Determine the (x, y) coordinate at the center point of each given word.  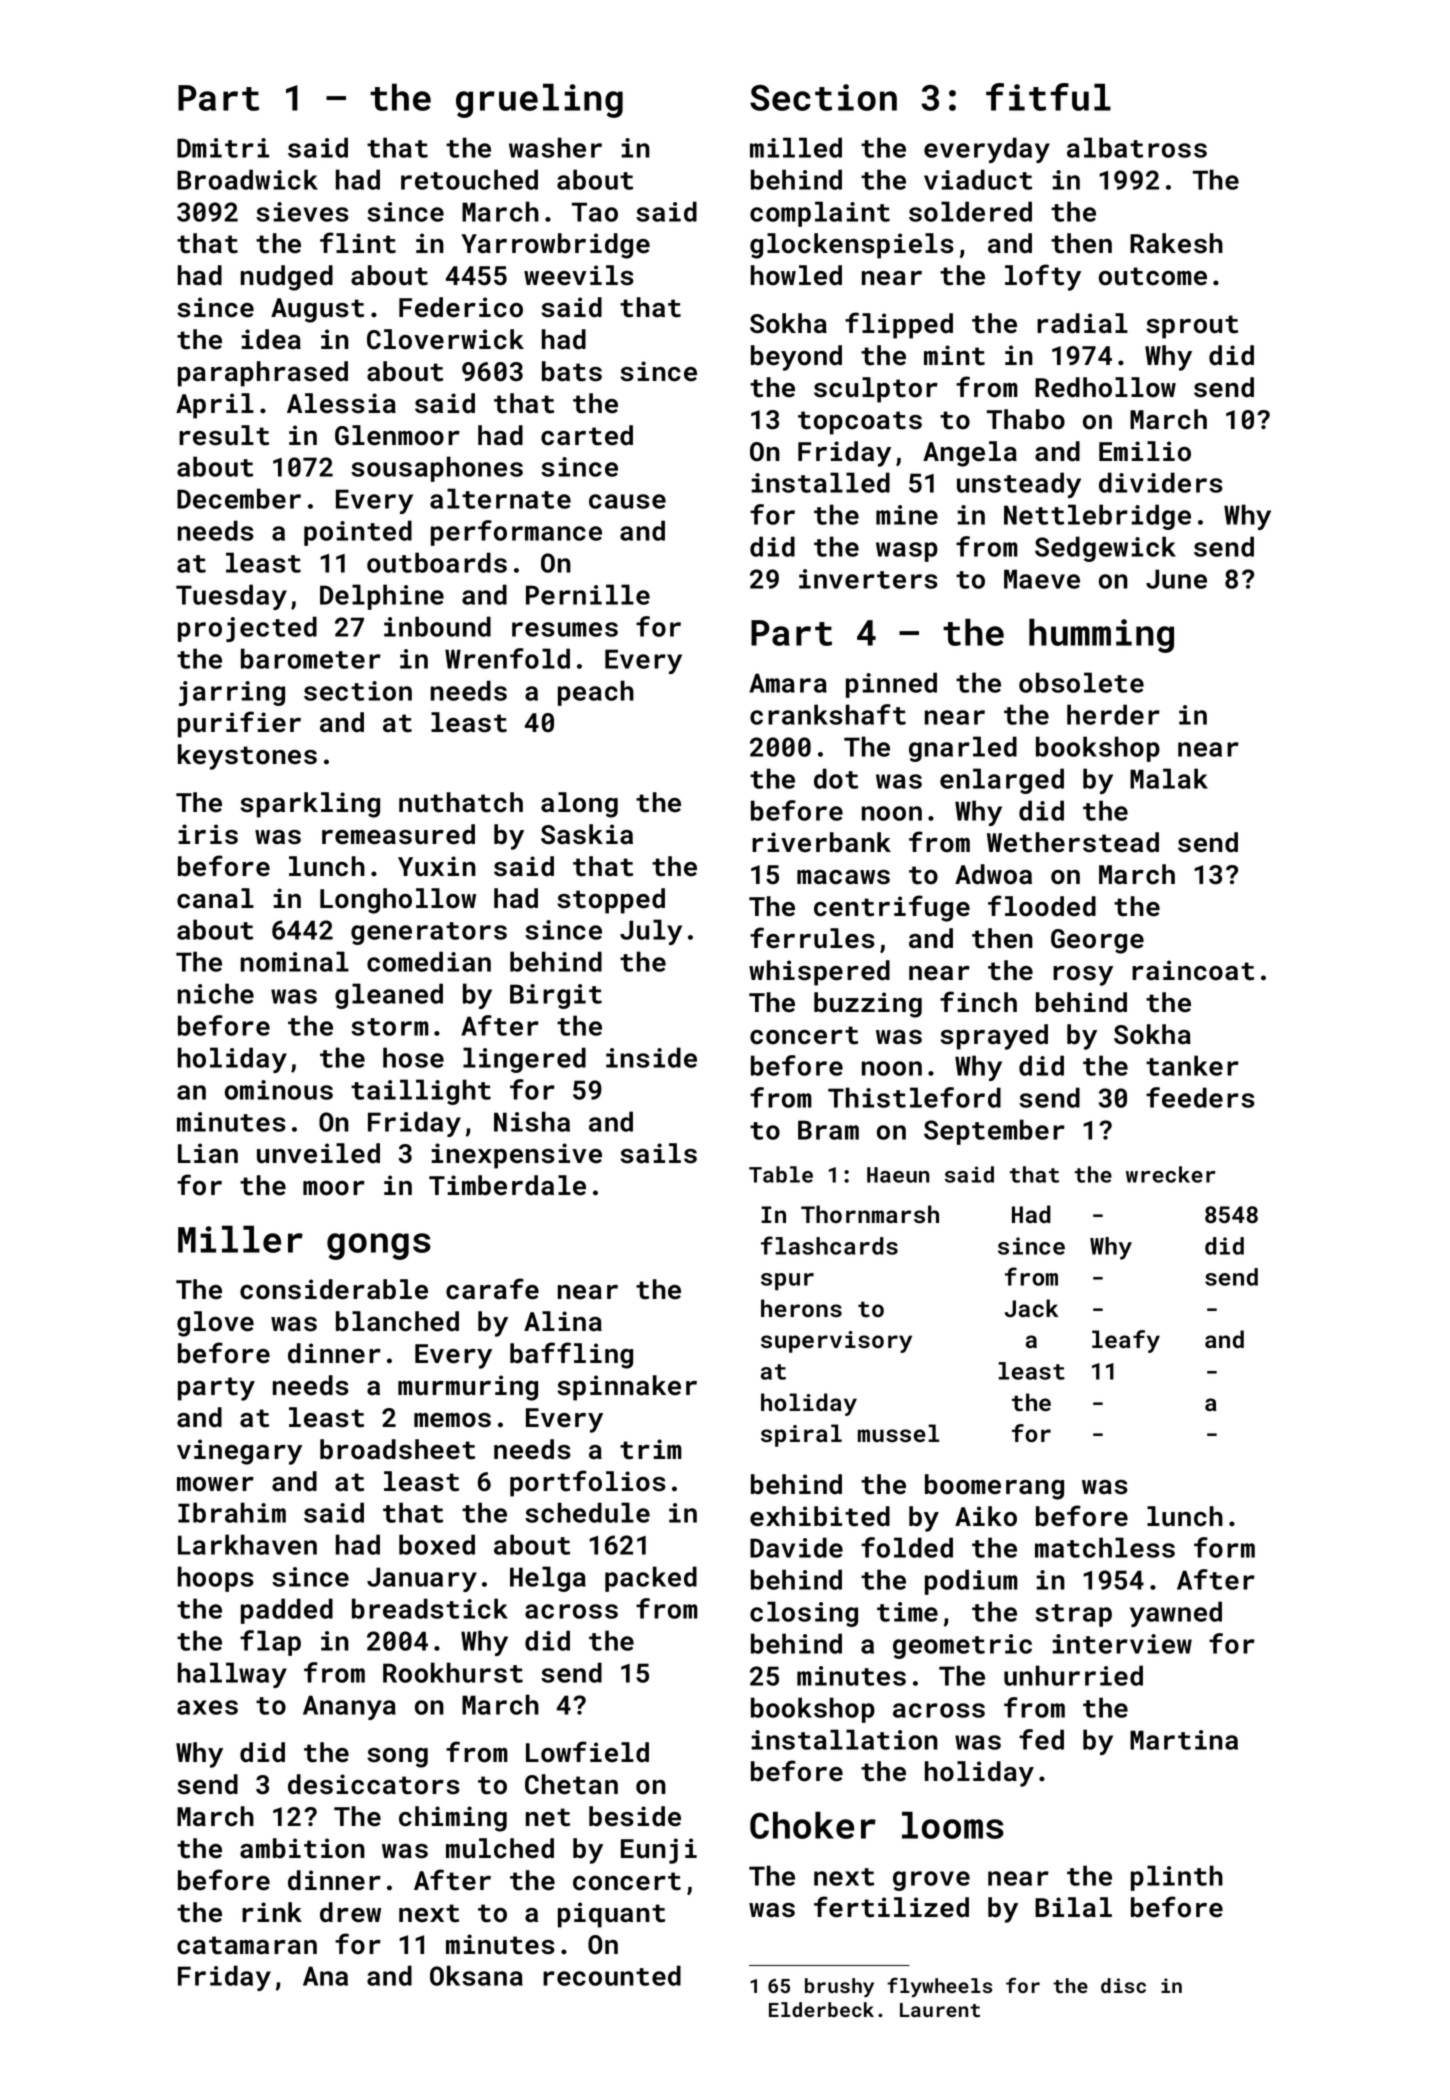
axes (207, 1707)
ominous (279, 1090)
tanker (1192, 1065)
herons (801, 1308)
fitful (1048, 97)
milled (796, 147)
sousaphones (437, 469)
